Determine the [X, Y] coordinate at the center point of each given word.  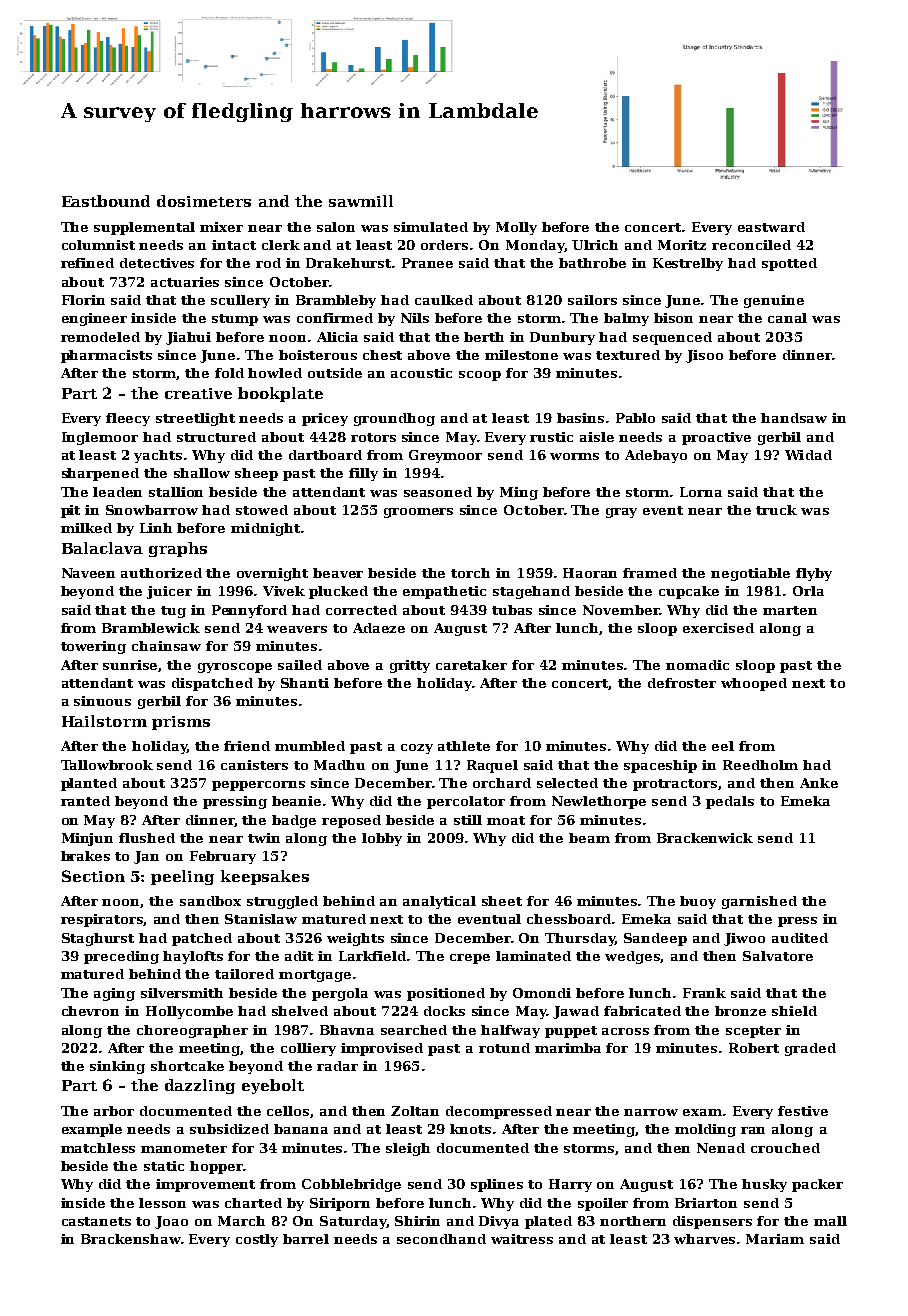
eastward [771, 227]
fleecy [128, 419]
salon [336, 227]
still [468, 820]
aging [114, 994]
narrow [651, 1112]
